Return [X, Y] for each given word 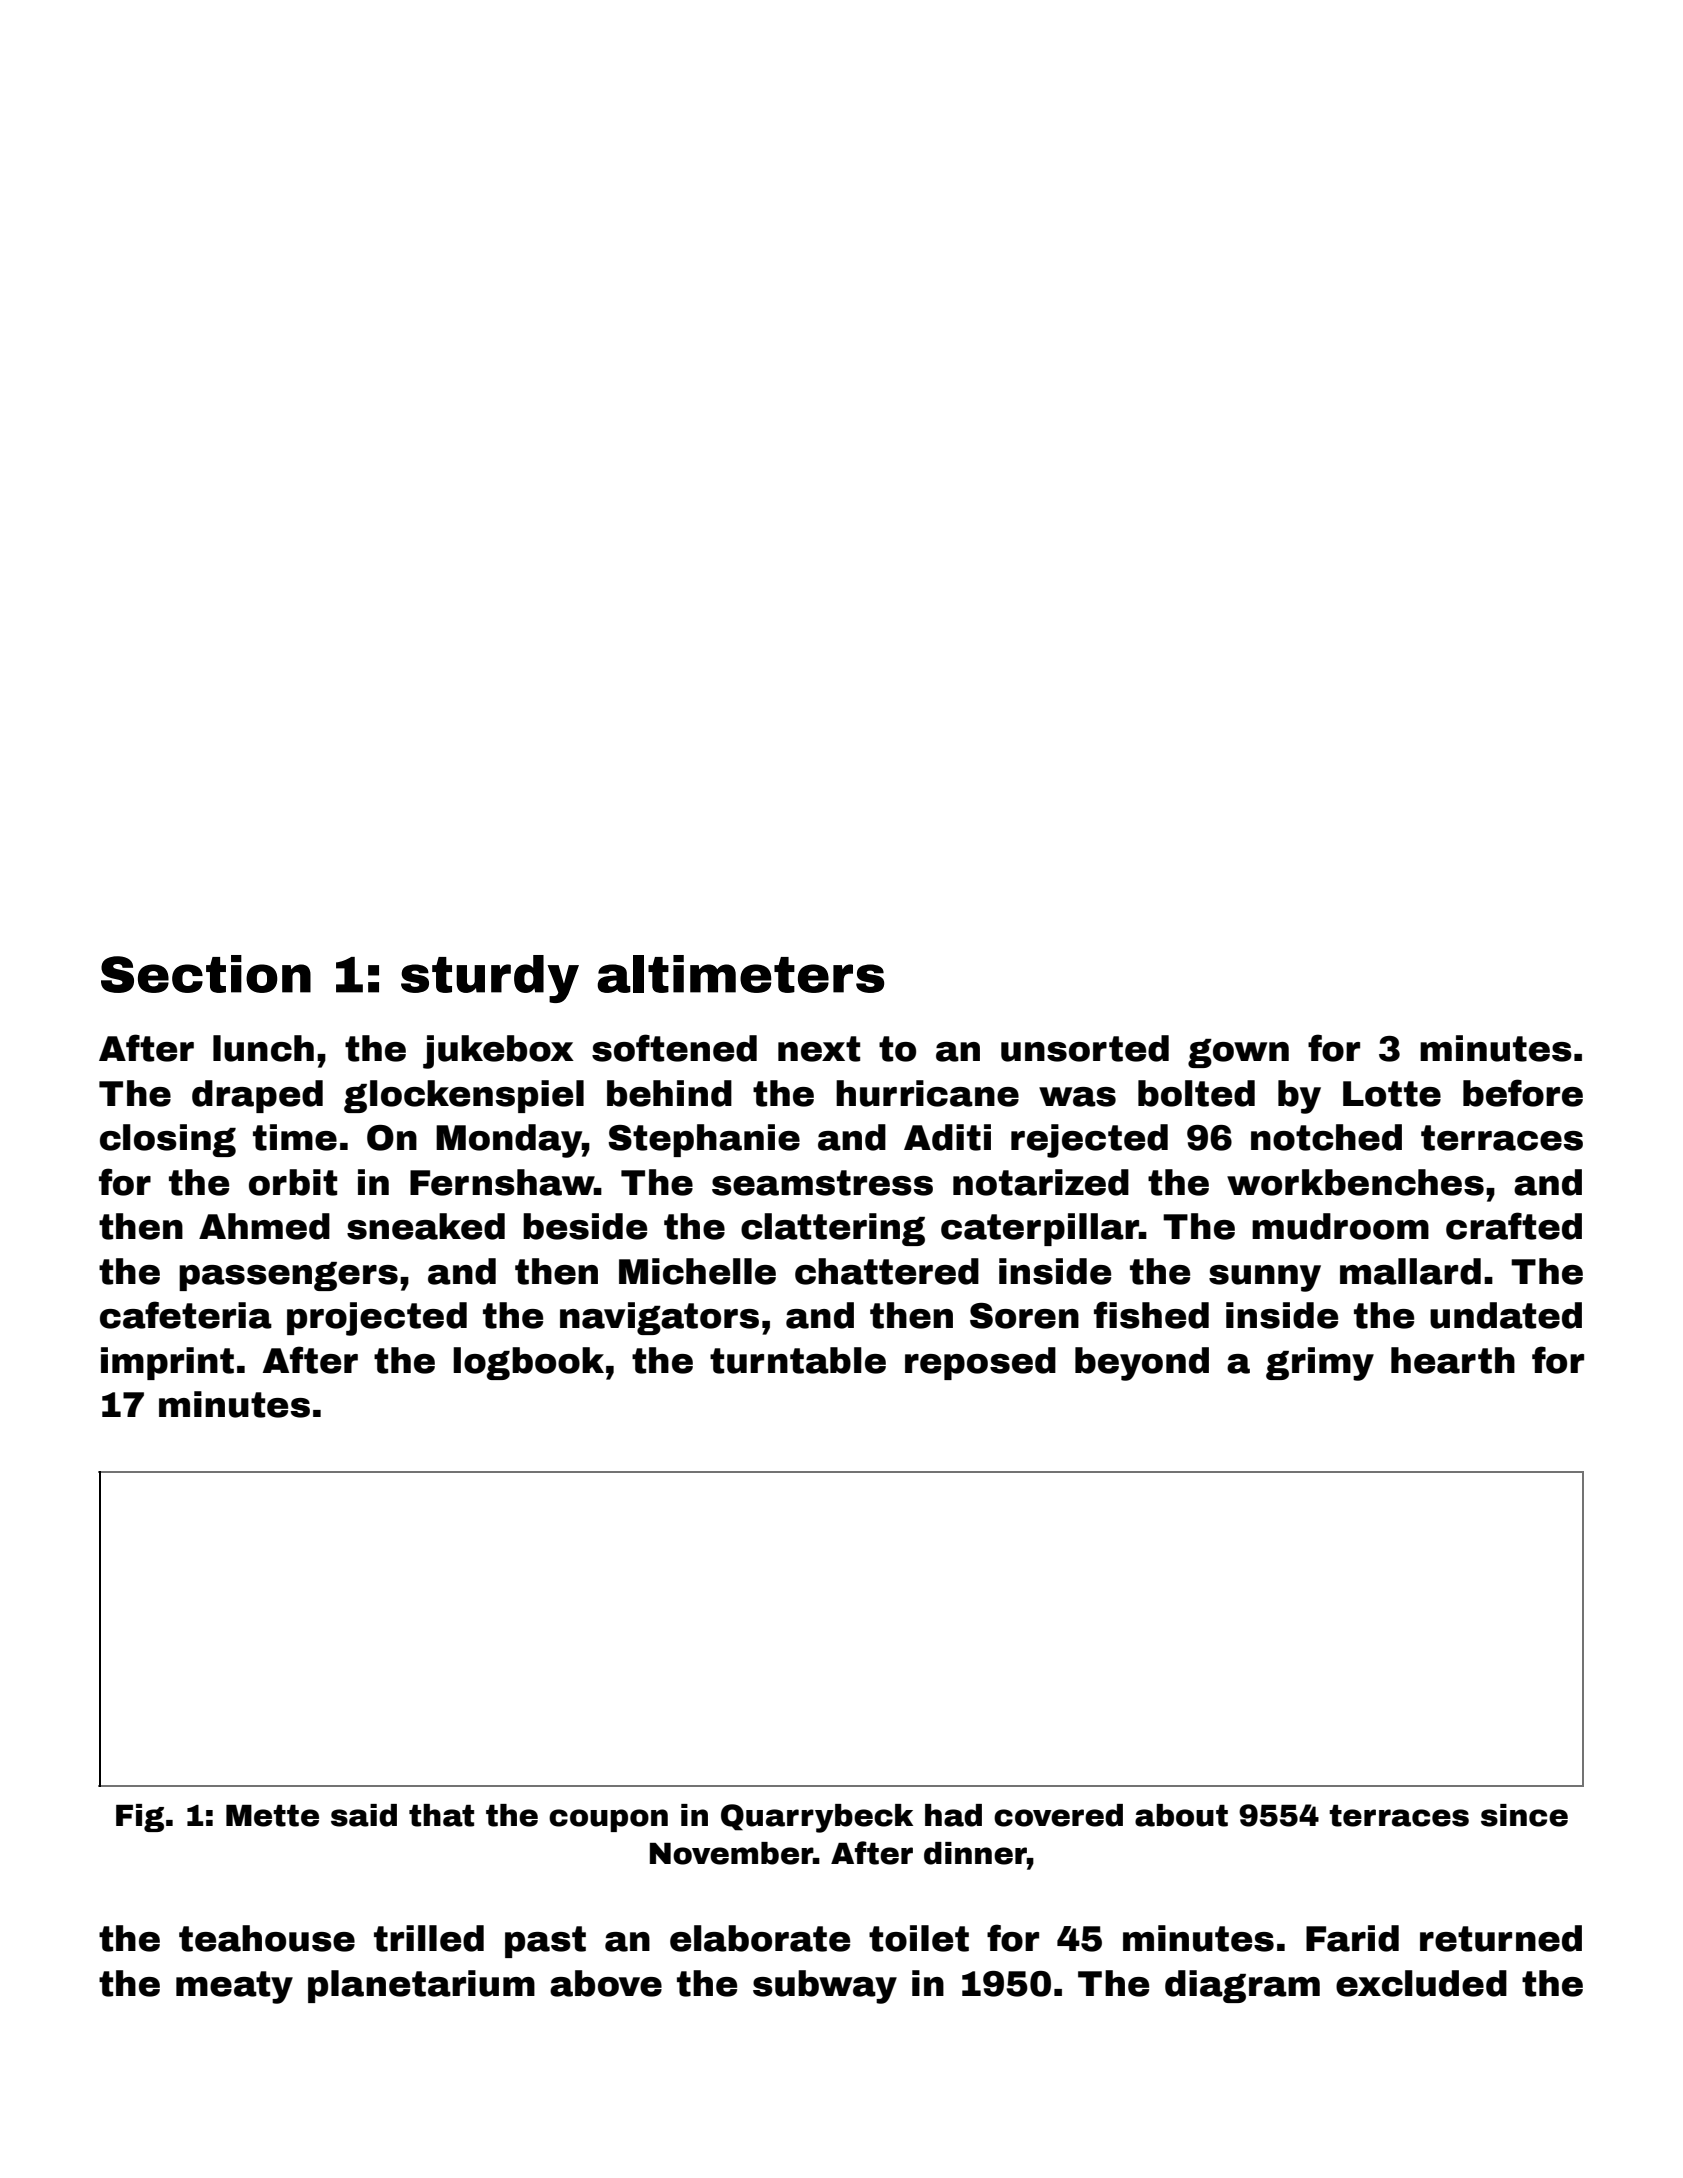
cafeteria [186, 1315]
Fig [140, 1818]
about [1181, 1815]
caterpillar [1040, 1229]
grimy [1320, 1364]
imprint [167, 1363]
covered [1058, 1815]
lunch [263, 1048]
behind [669, 1093]
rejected [1089, 1141]
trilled [429, 1938]
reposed [980, 1363]
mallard [1410, 1271]
